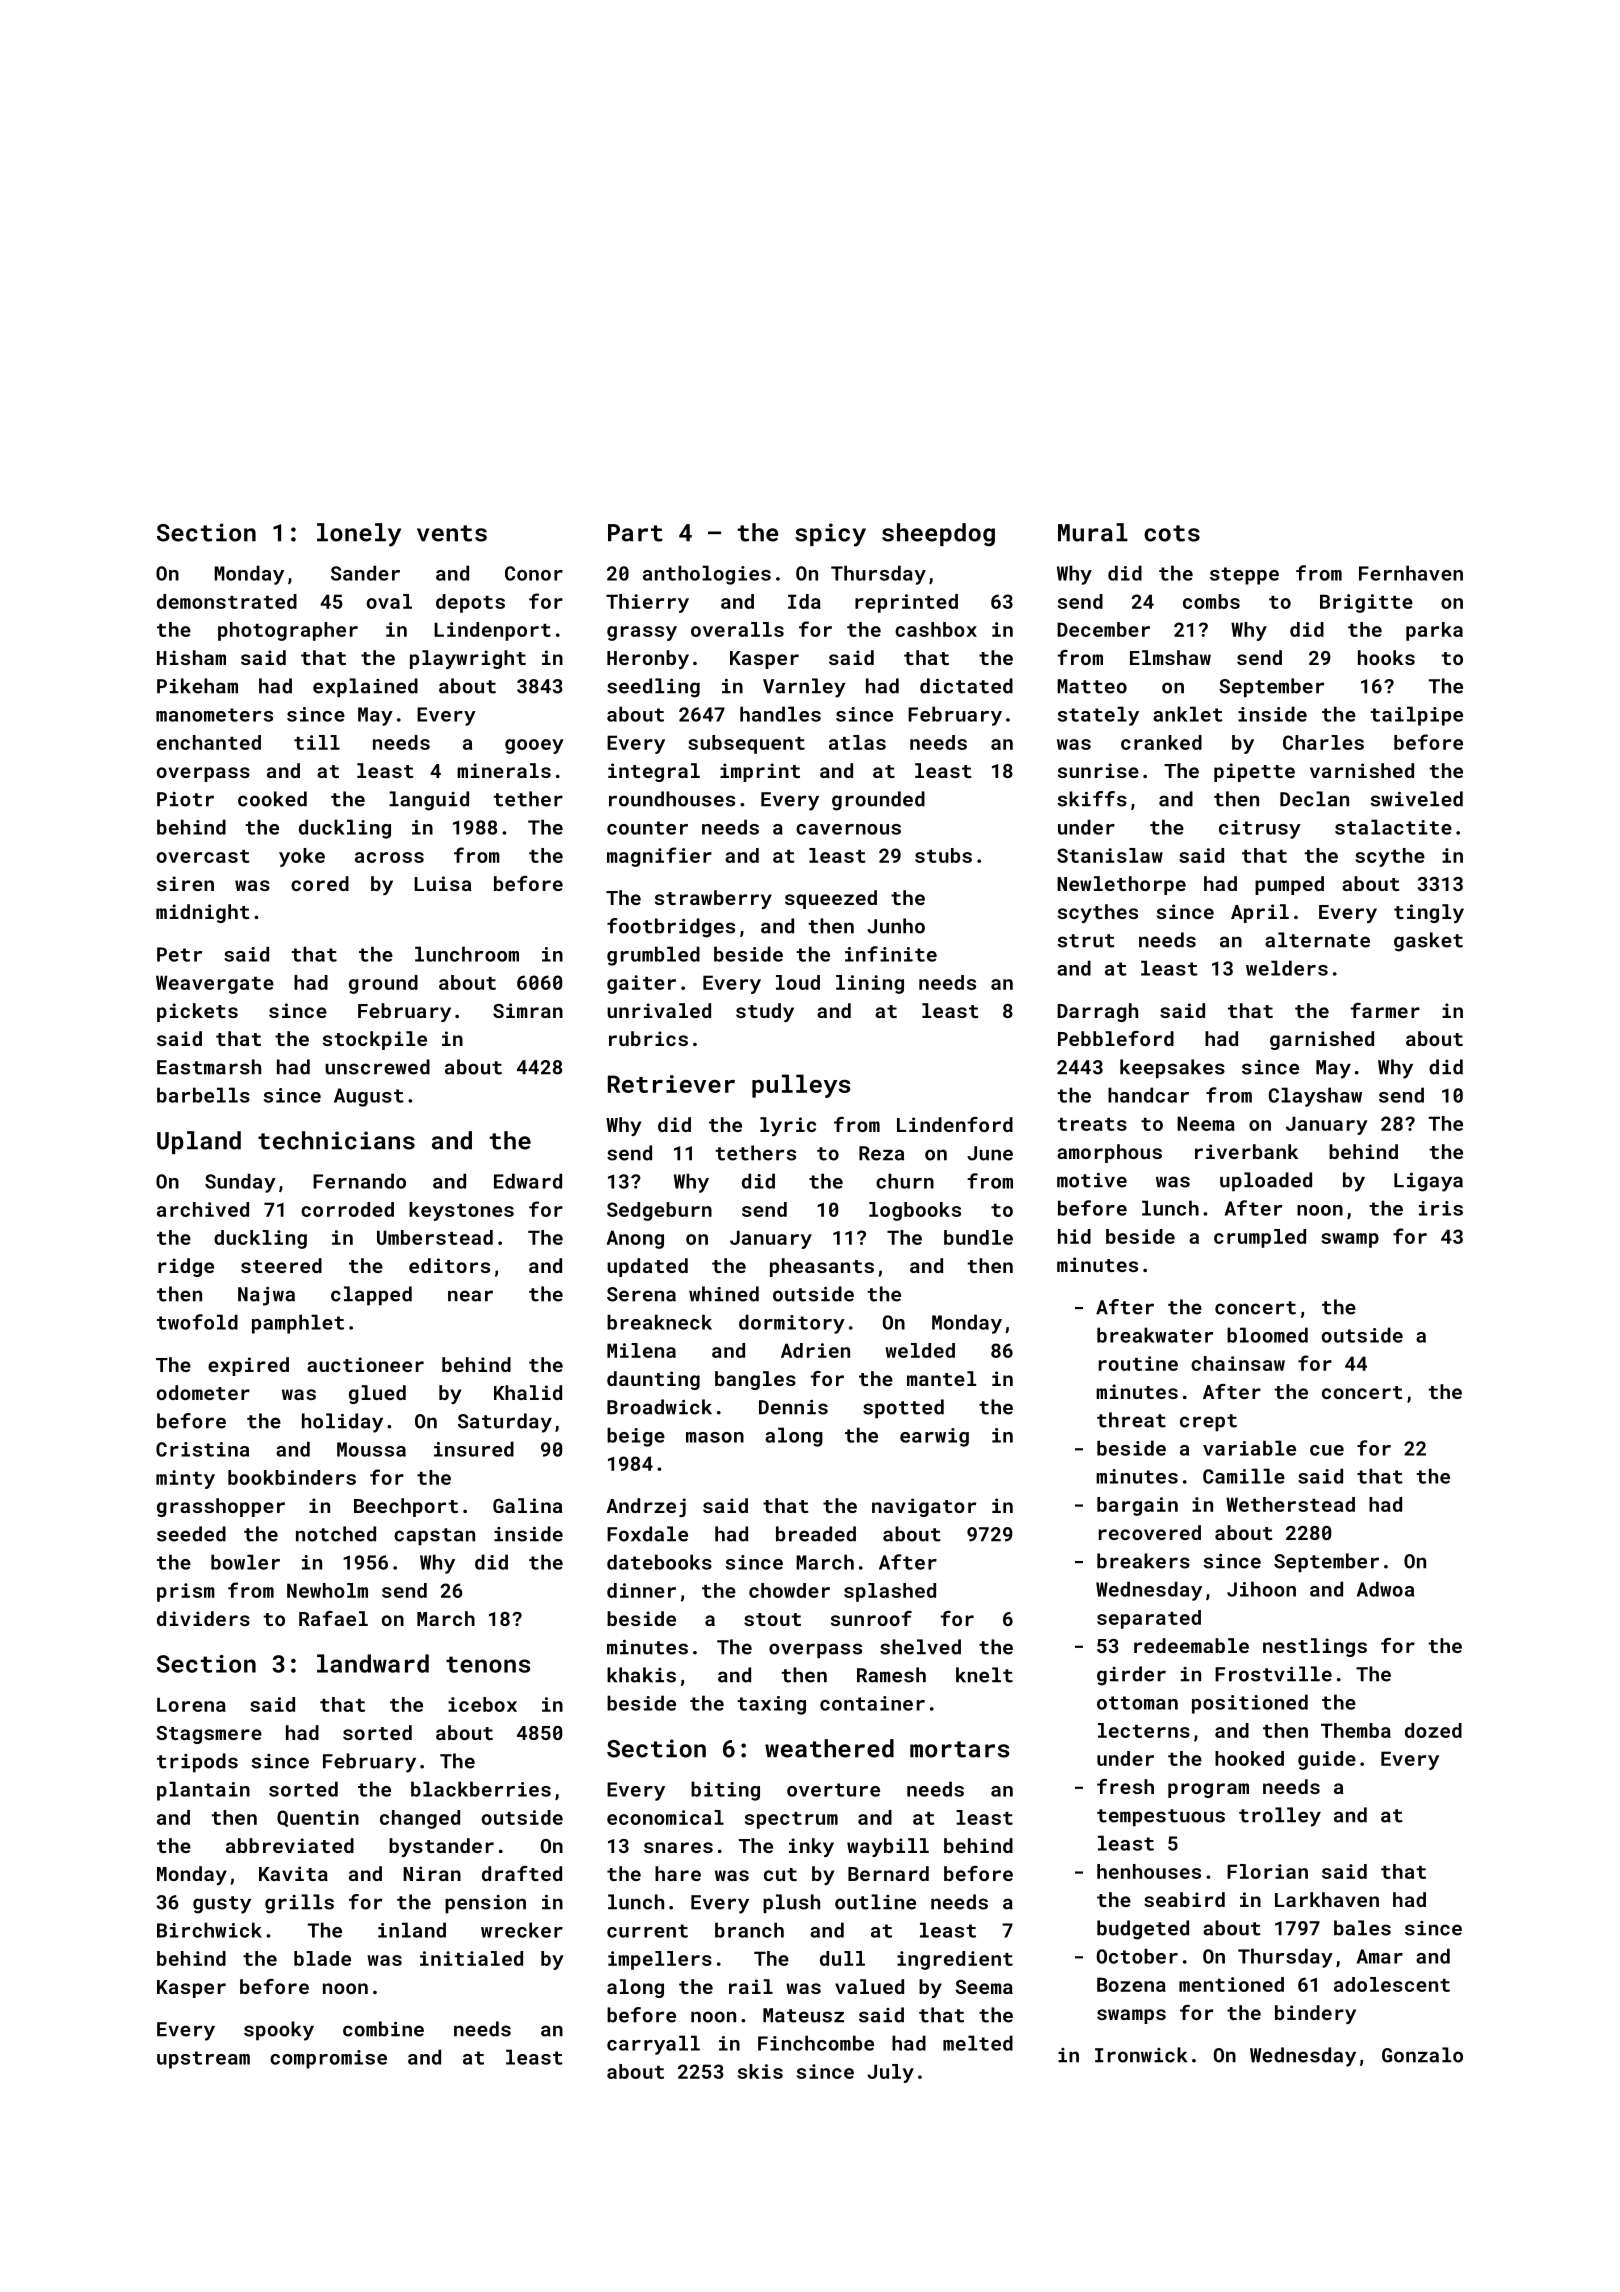  What do you see at coordinates (318, 1818) in the screenshot?
I see `Quentin` at bounding box center [318, 1818].
